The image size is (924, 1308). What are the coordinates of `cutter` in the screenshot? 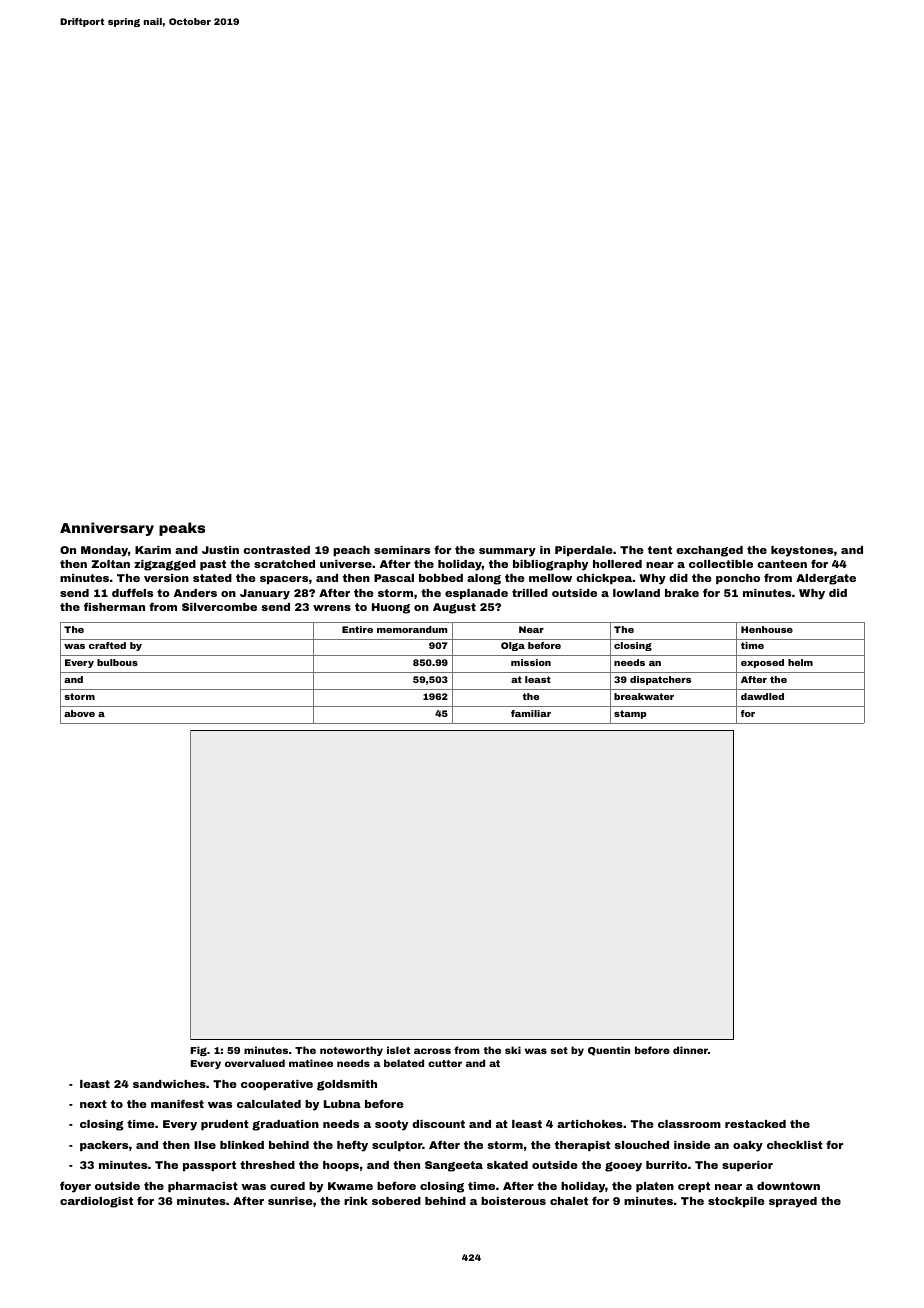 It's located at (445, 1063).
